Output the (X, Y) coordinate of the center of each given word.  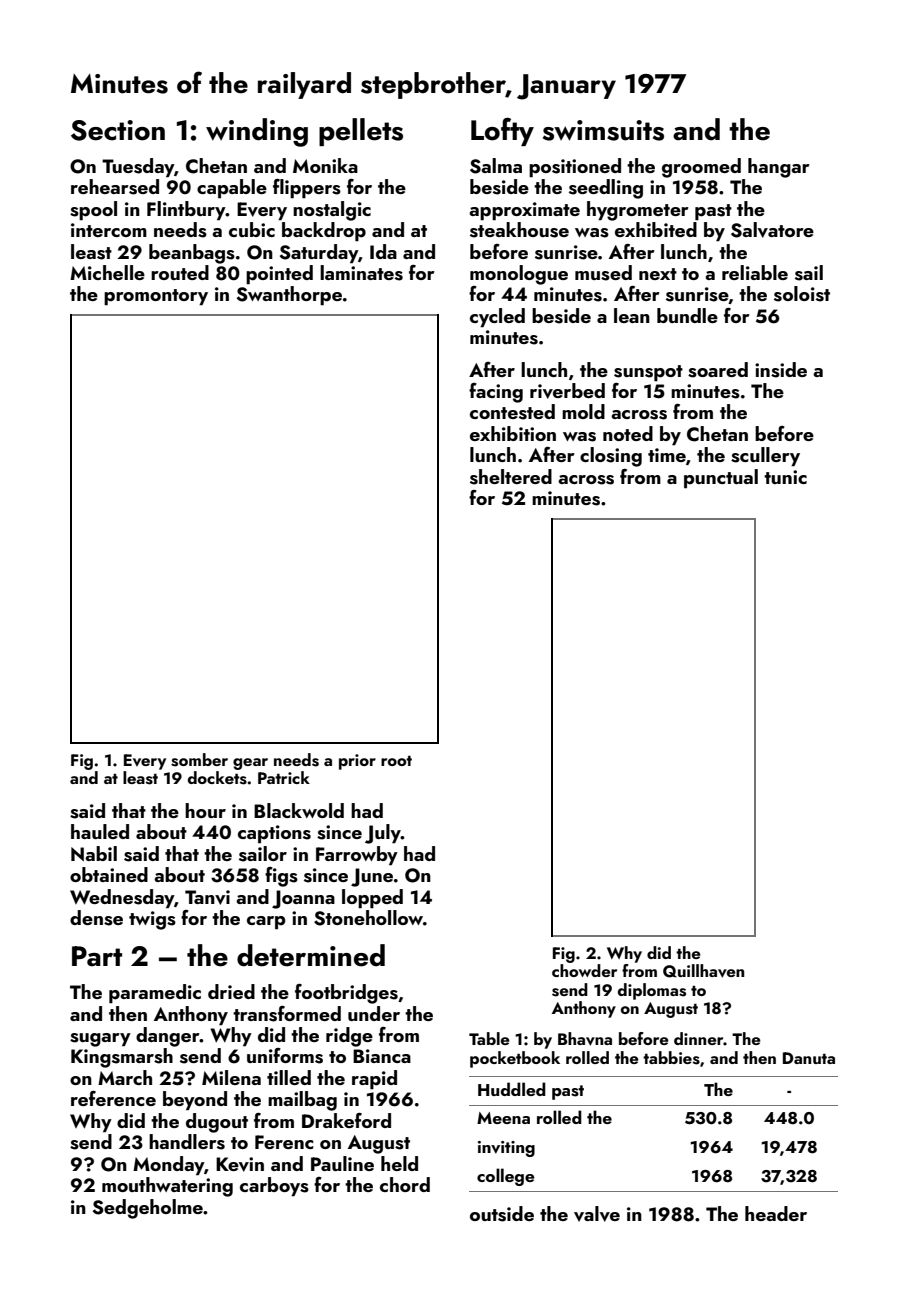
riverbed (567, 391)
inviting (506, 1149)
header (776, 1213)
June (372, 877)
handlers (187, 1142)
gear (250, 764)
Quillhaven (703, 971)
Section (118, 130)
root (396, 761)
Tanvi (207, 897)
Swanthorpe (289, 295)
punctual (721, 478)
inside (781, 370)
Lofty (502, 131)
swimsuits (603, 130)
